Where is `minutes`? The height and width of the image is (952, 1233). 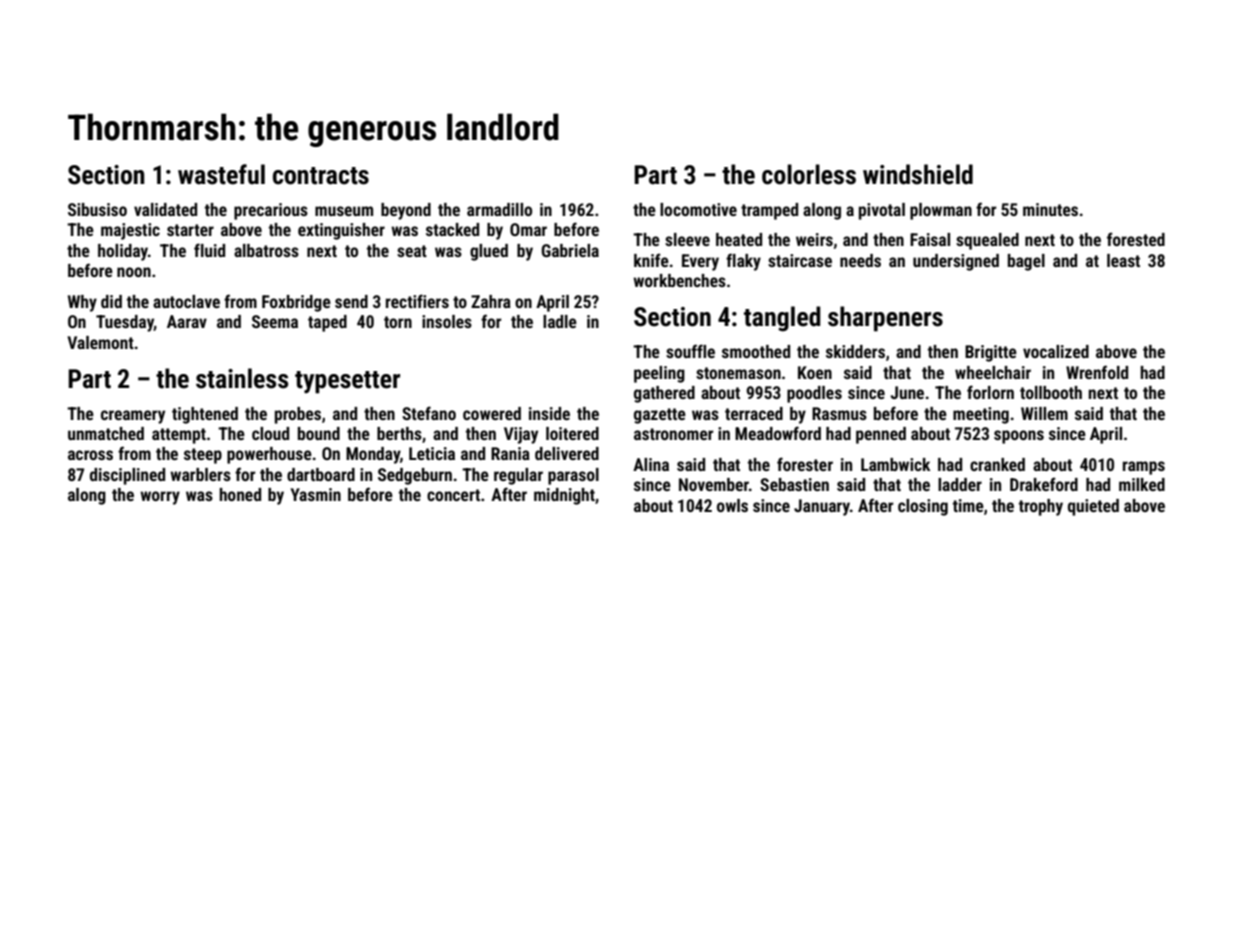 minutes is located at coordinates (1050, 209).
